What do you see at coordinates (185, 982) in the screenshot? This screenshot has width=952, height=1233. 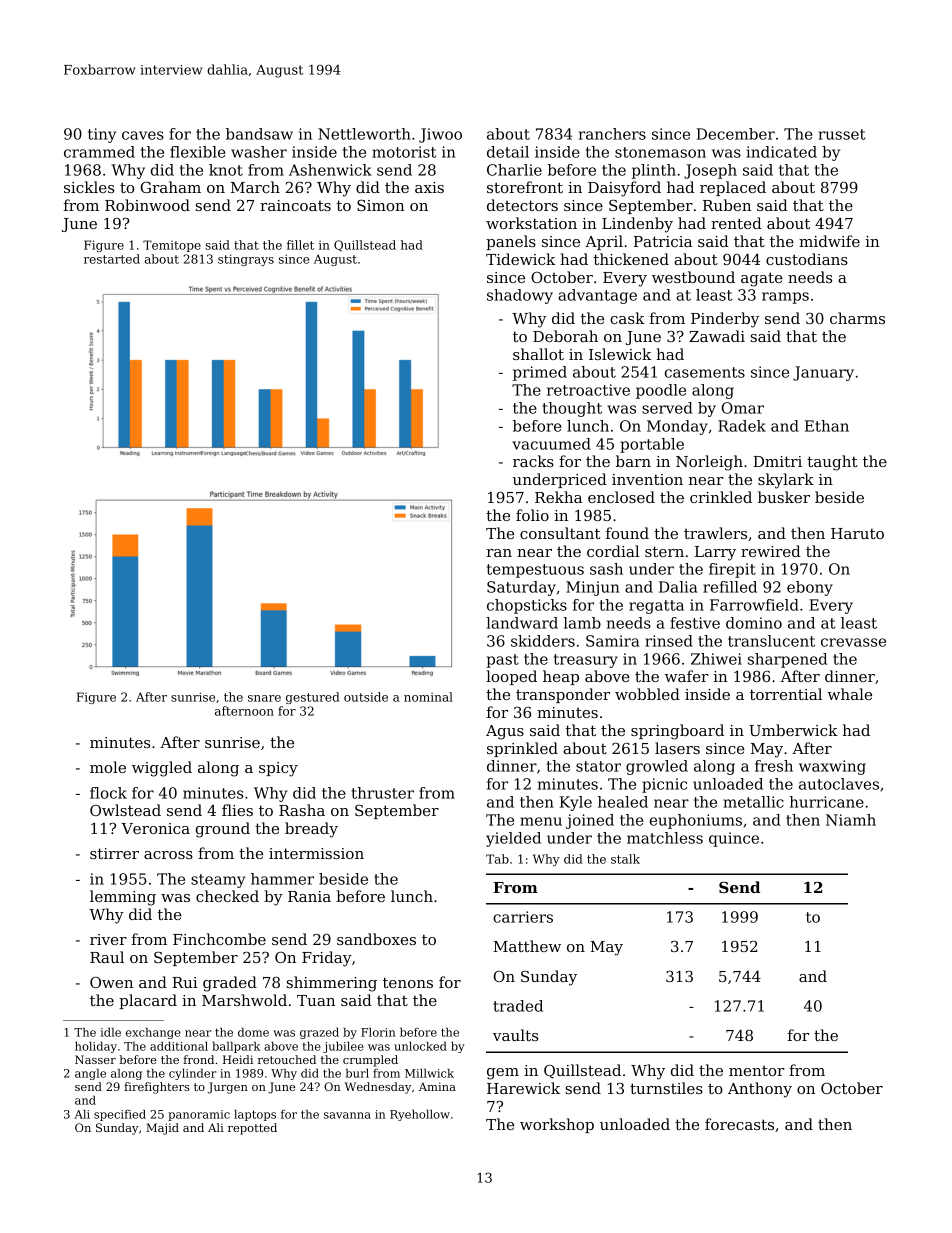 I see `Rui` at bounding box center [185, 982].
